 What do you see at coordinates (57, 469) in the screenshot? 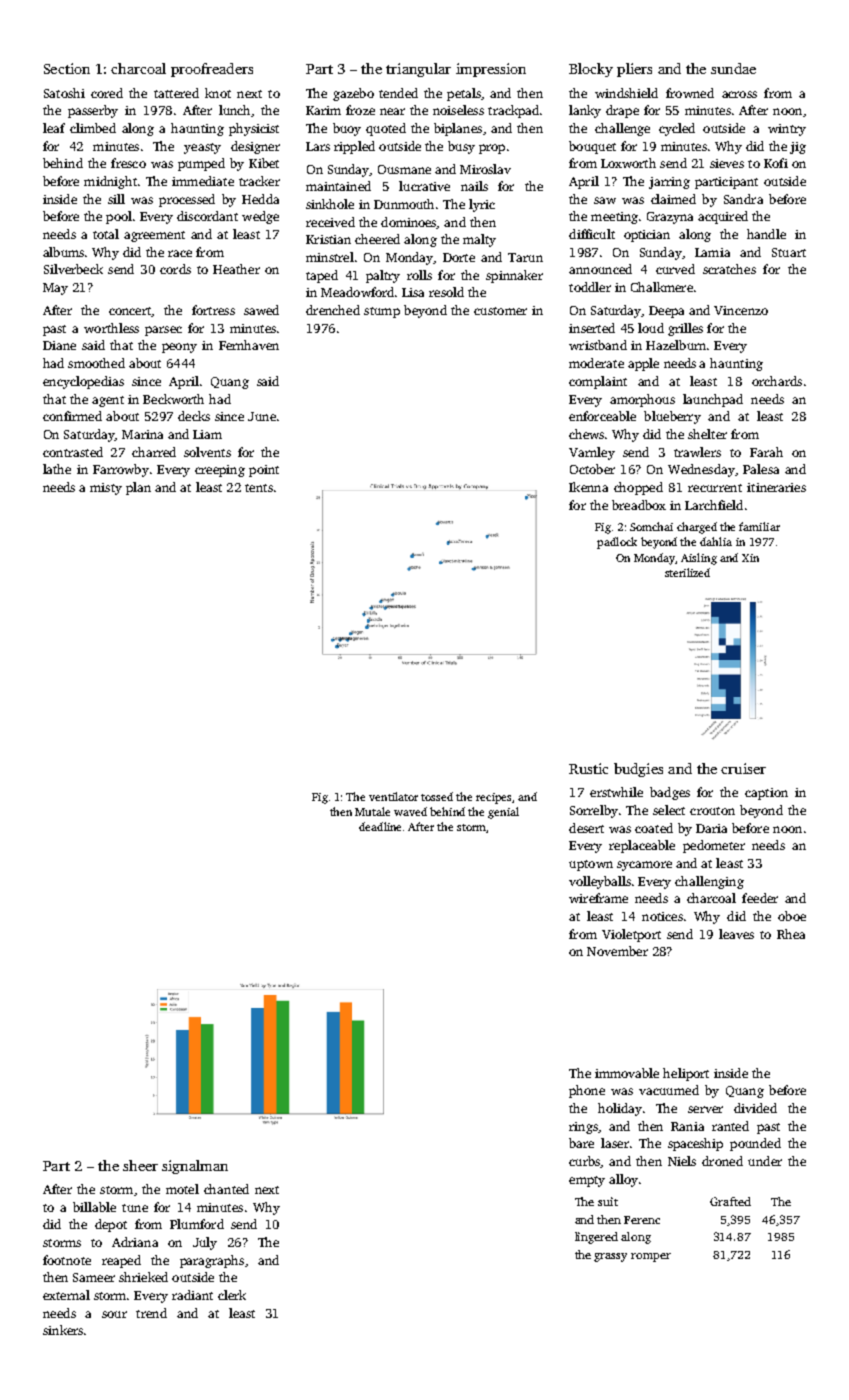
I see `lathe` at bounding box center [57, 469].
